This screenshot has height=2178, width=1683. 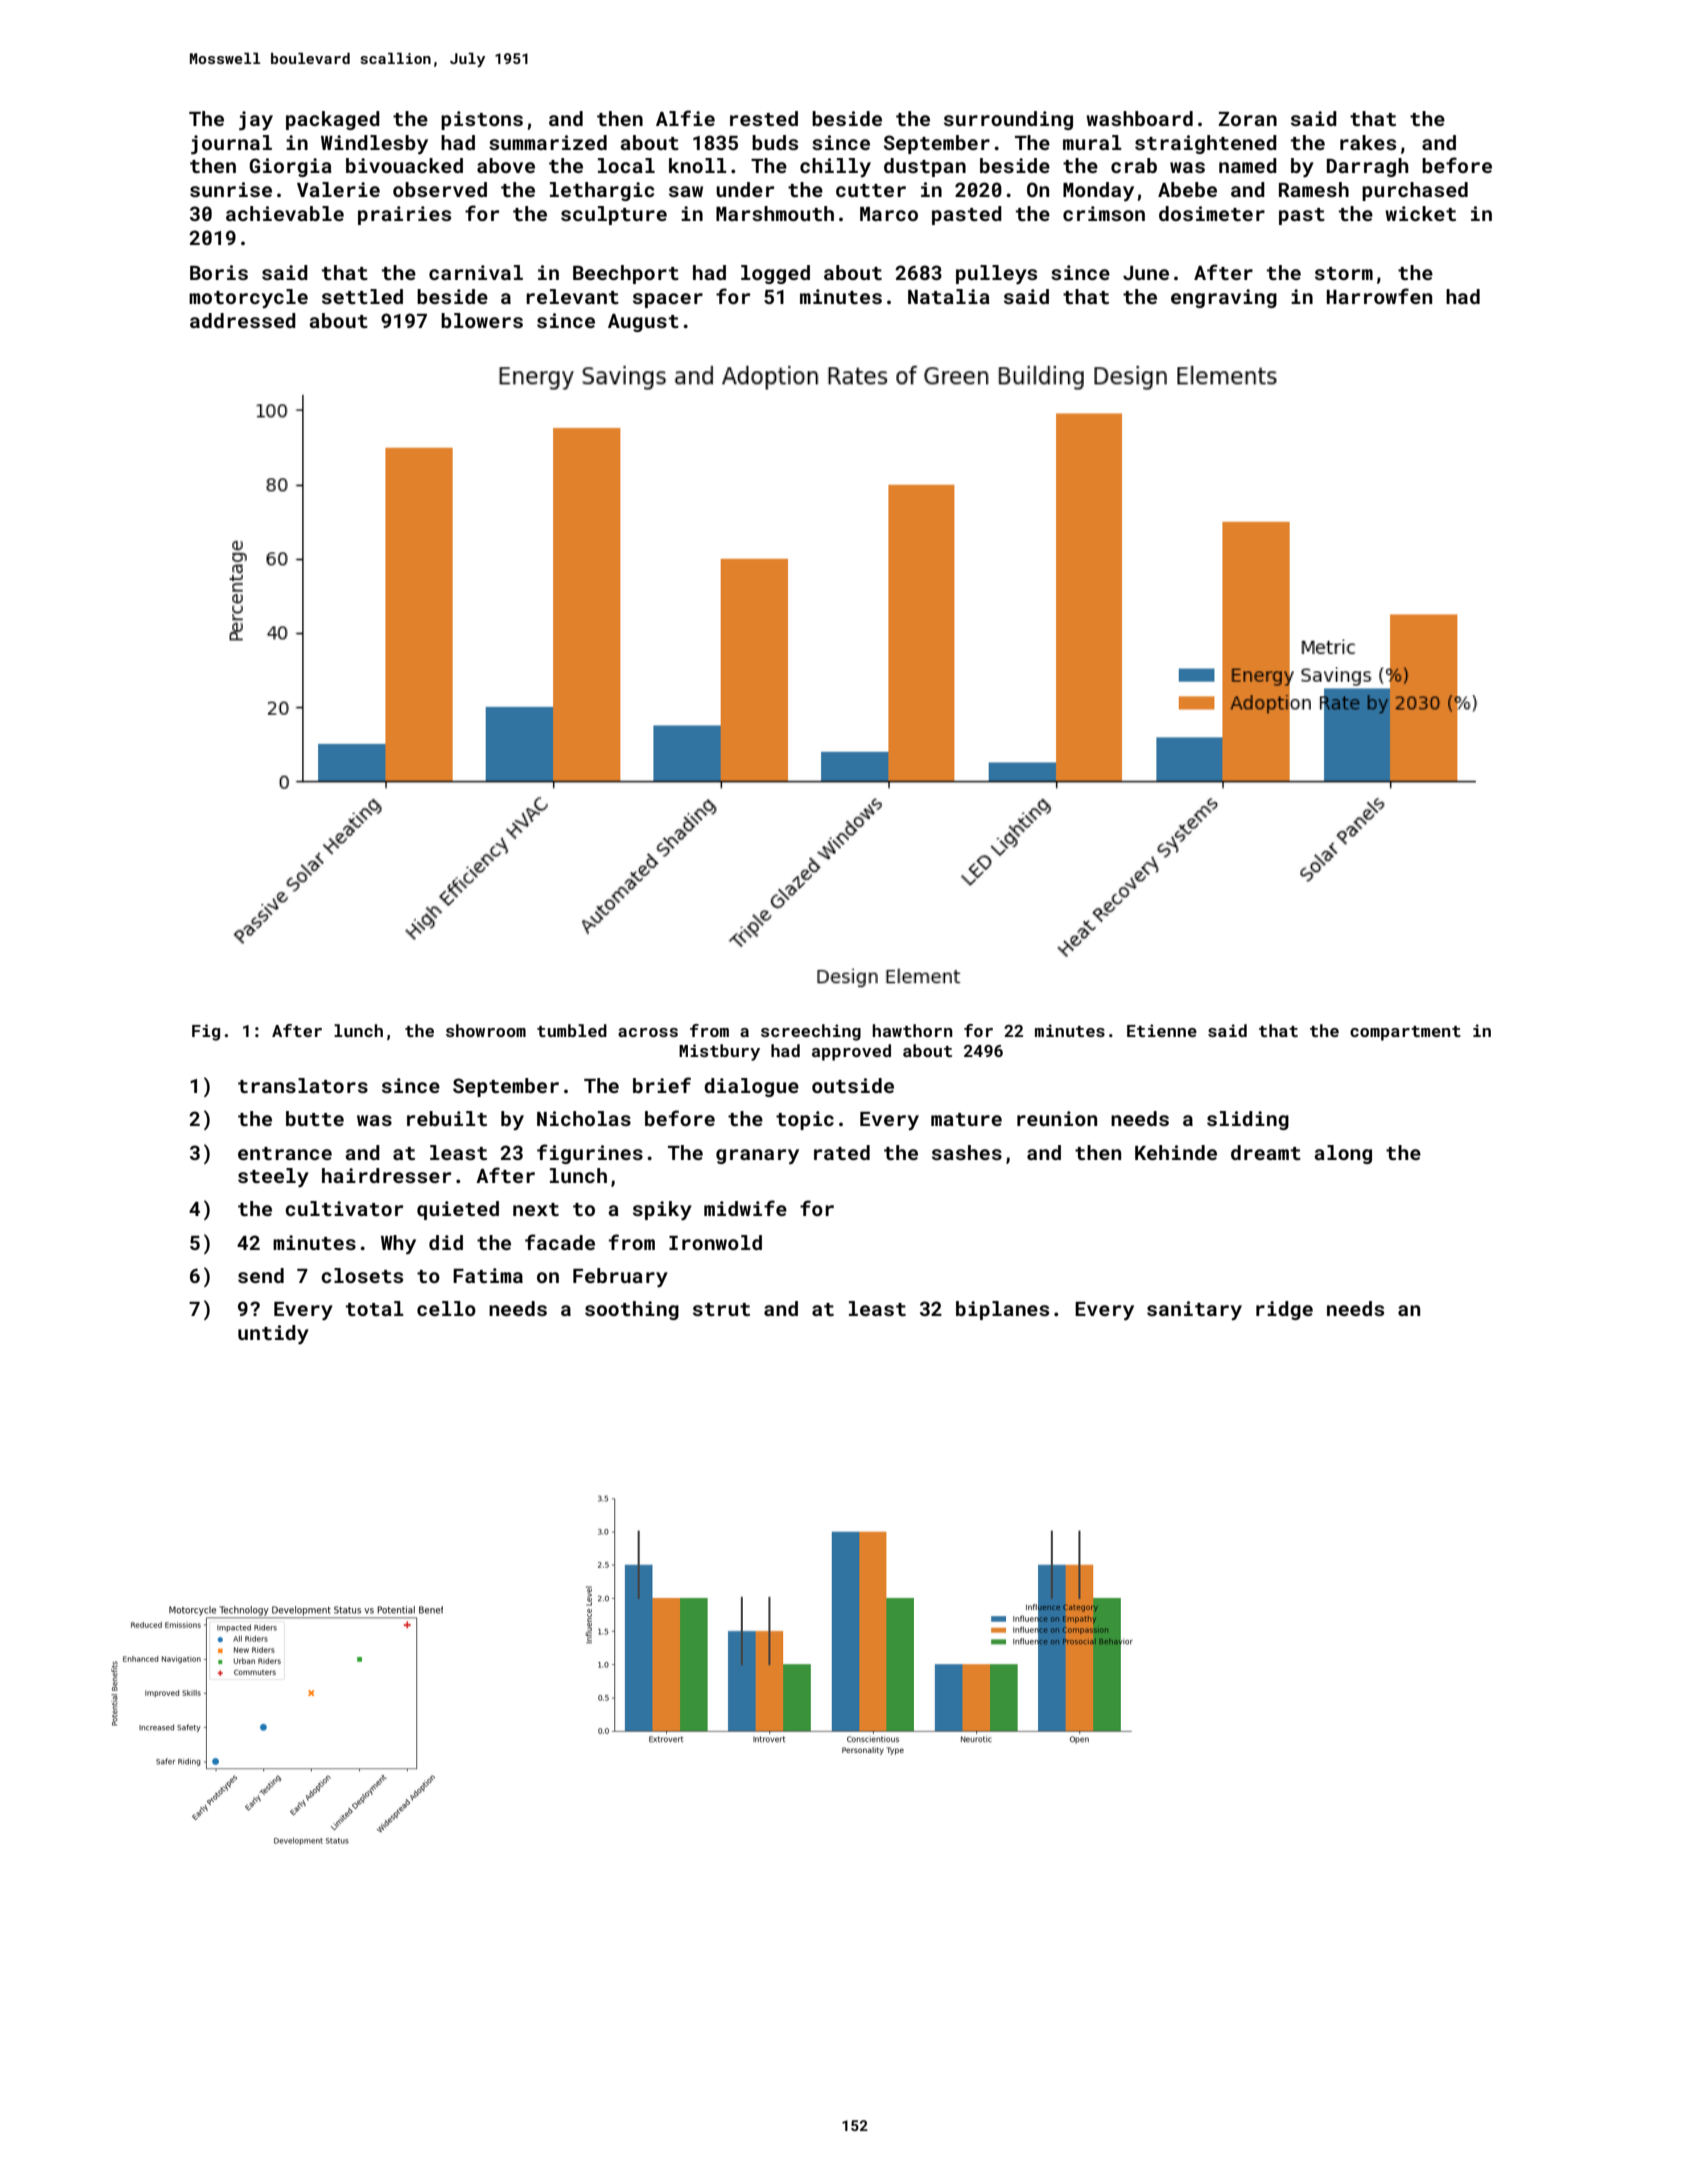 I want to click on sculpture, so click(x=614, y=215).
